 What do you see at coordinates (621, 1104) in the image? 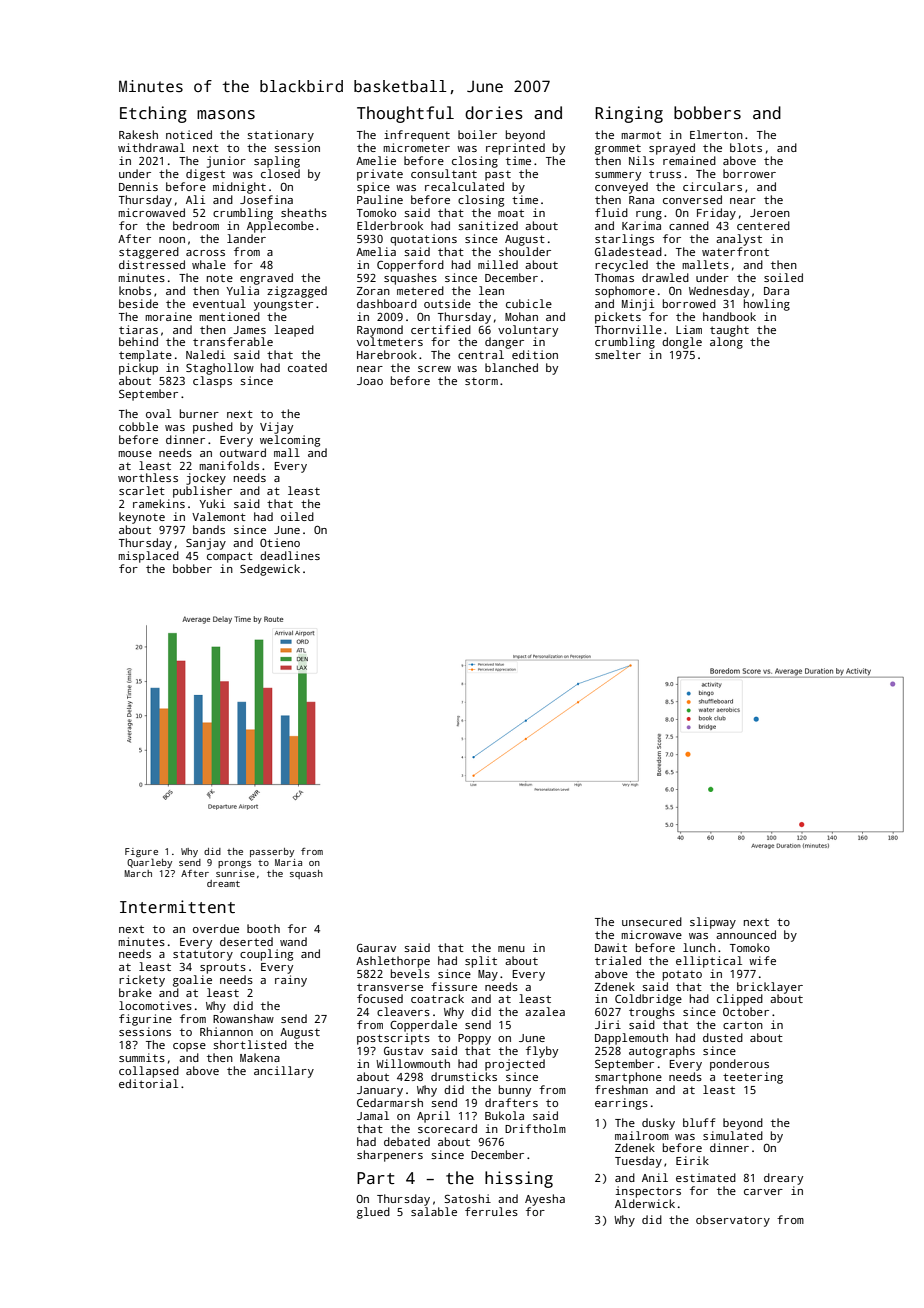
I see `earrings` at bounding box center [621, 1104].
